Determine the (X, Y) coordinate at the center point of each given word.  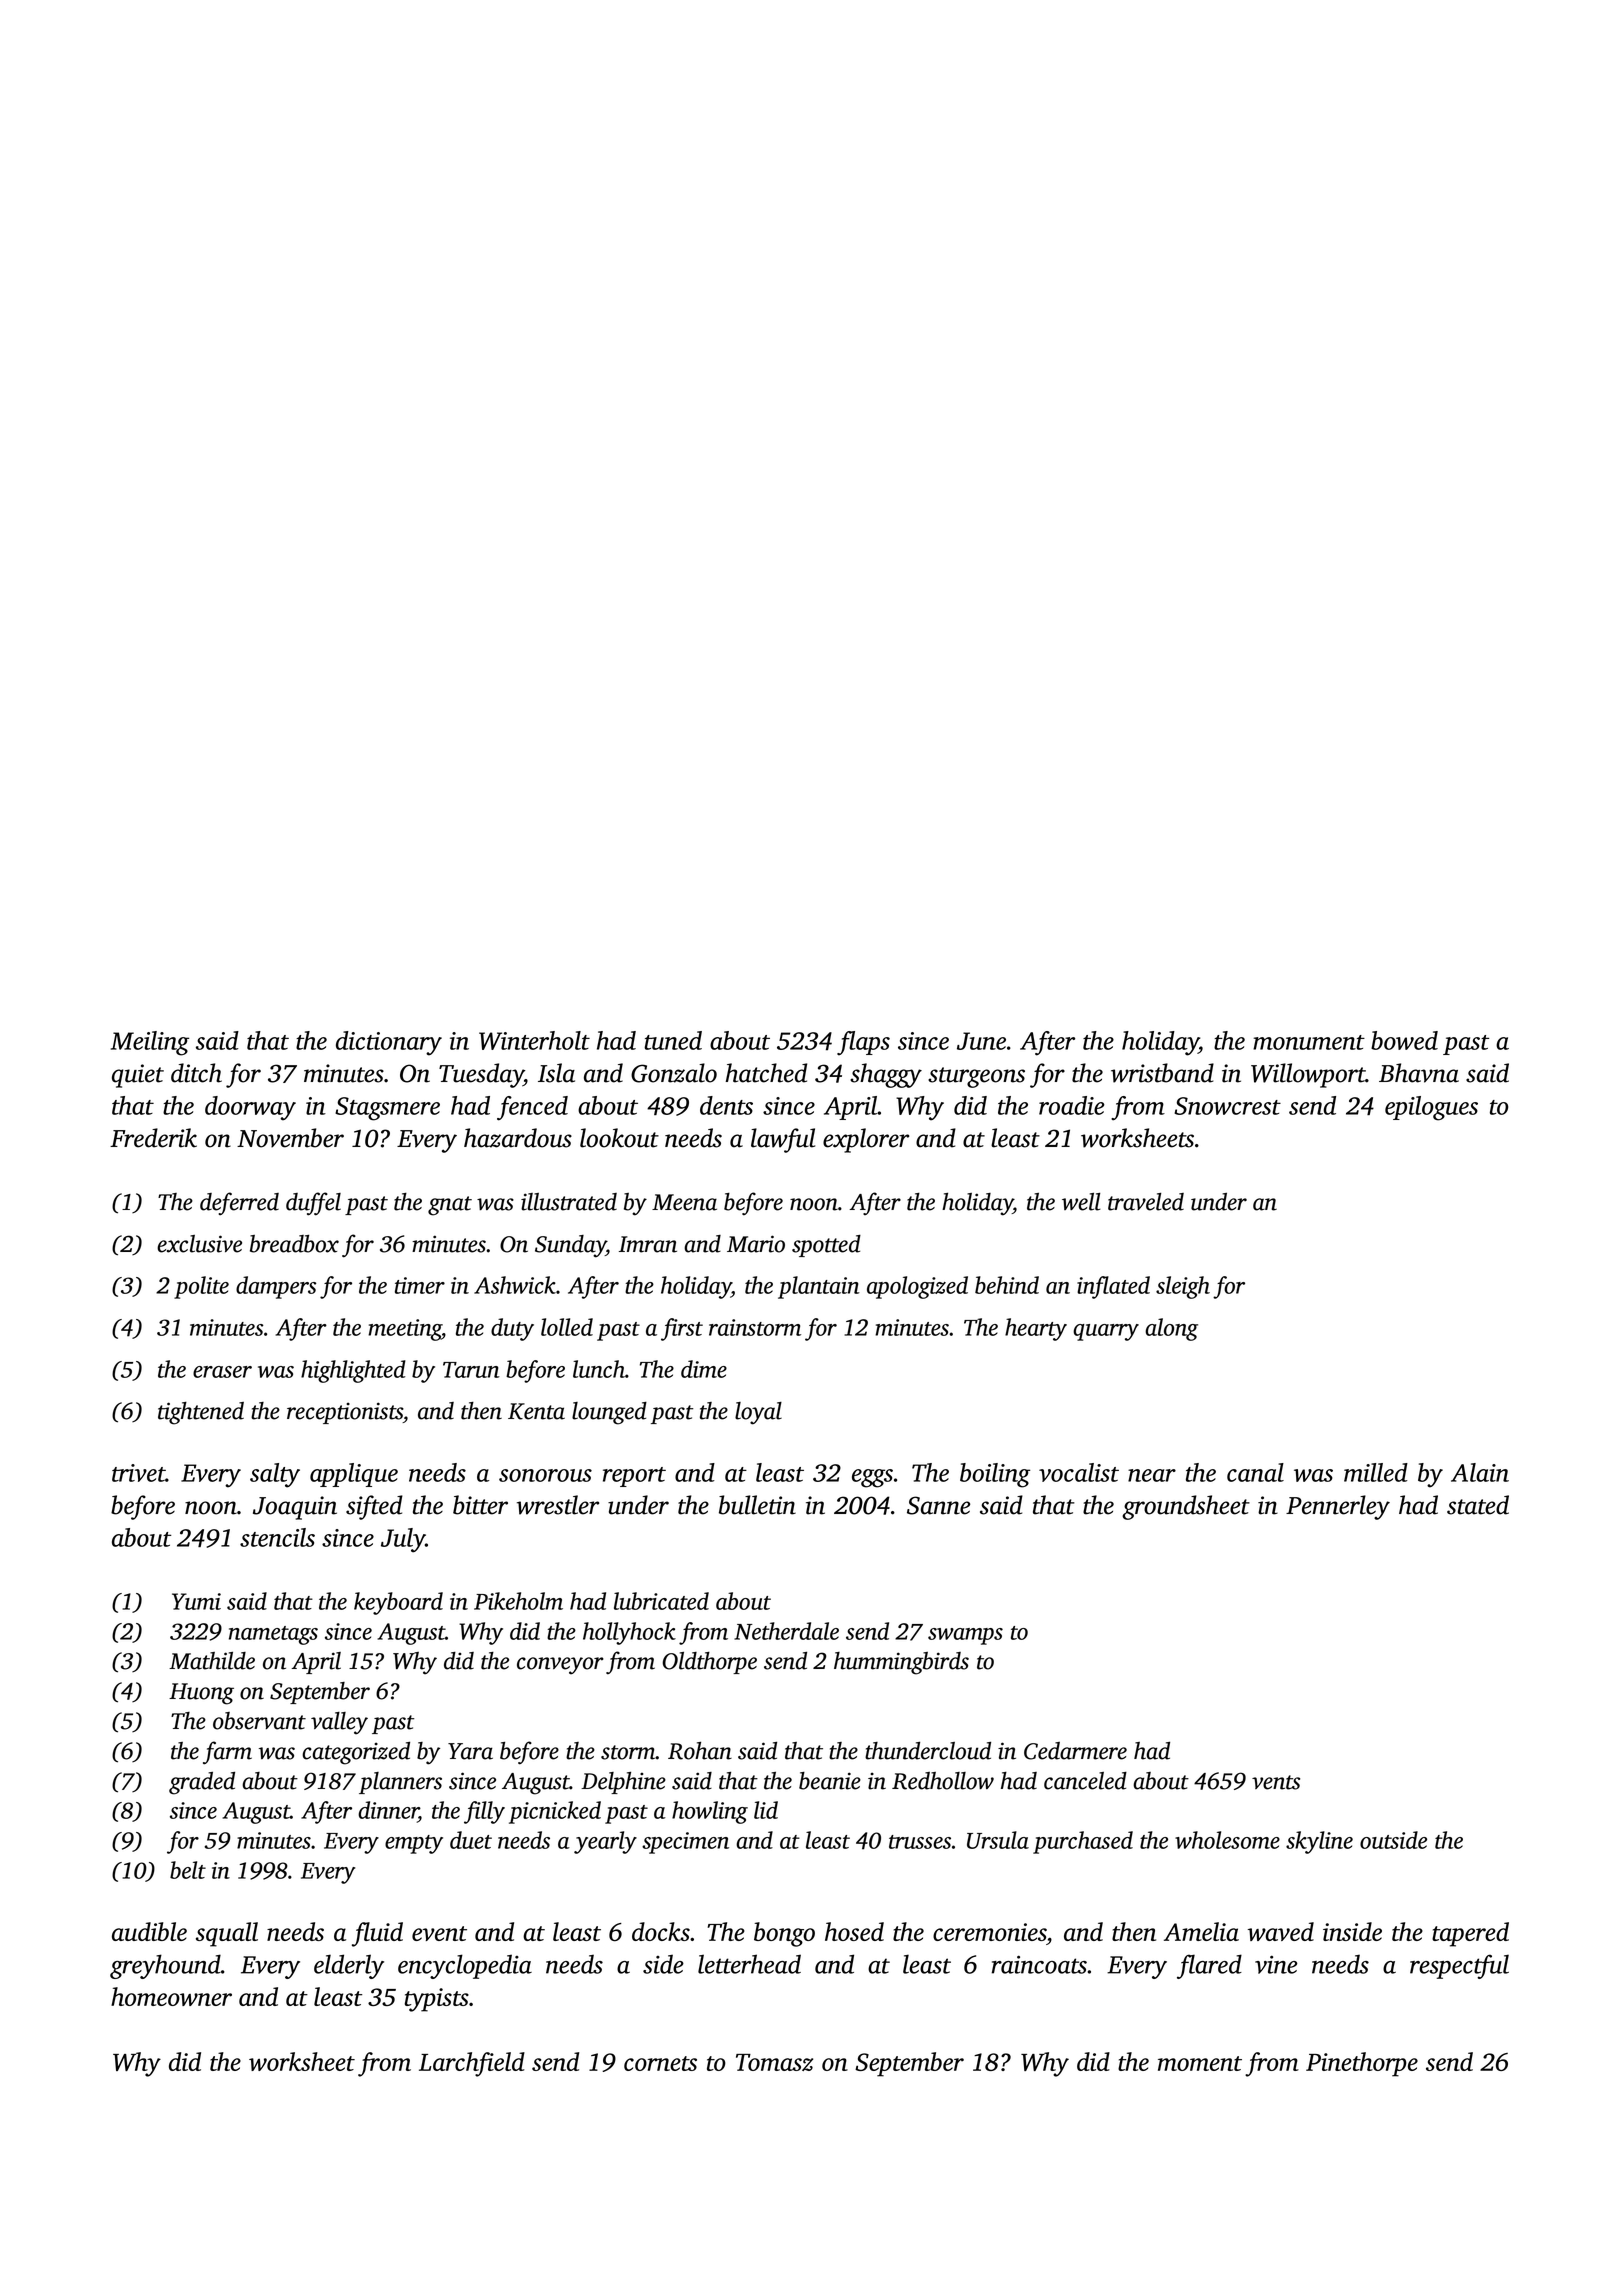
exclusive (199, 1244)
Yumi (196, 1601)
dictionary (389, 1043)
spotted (826, 1246)
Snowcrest (1227, 1106)
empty (414, 1844)
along (1171, 1329)
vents (1276, 1782)
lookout (619, 1138)
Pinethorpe (1362, 2064)
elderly (349, 1966)
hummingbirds (901, 1663)
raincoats (1039, 1964)
